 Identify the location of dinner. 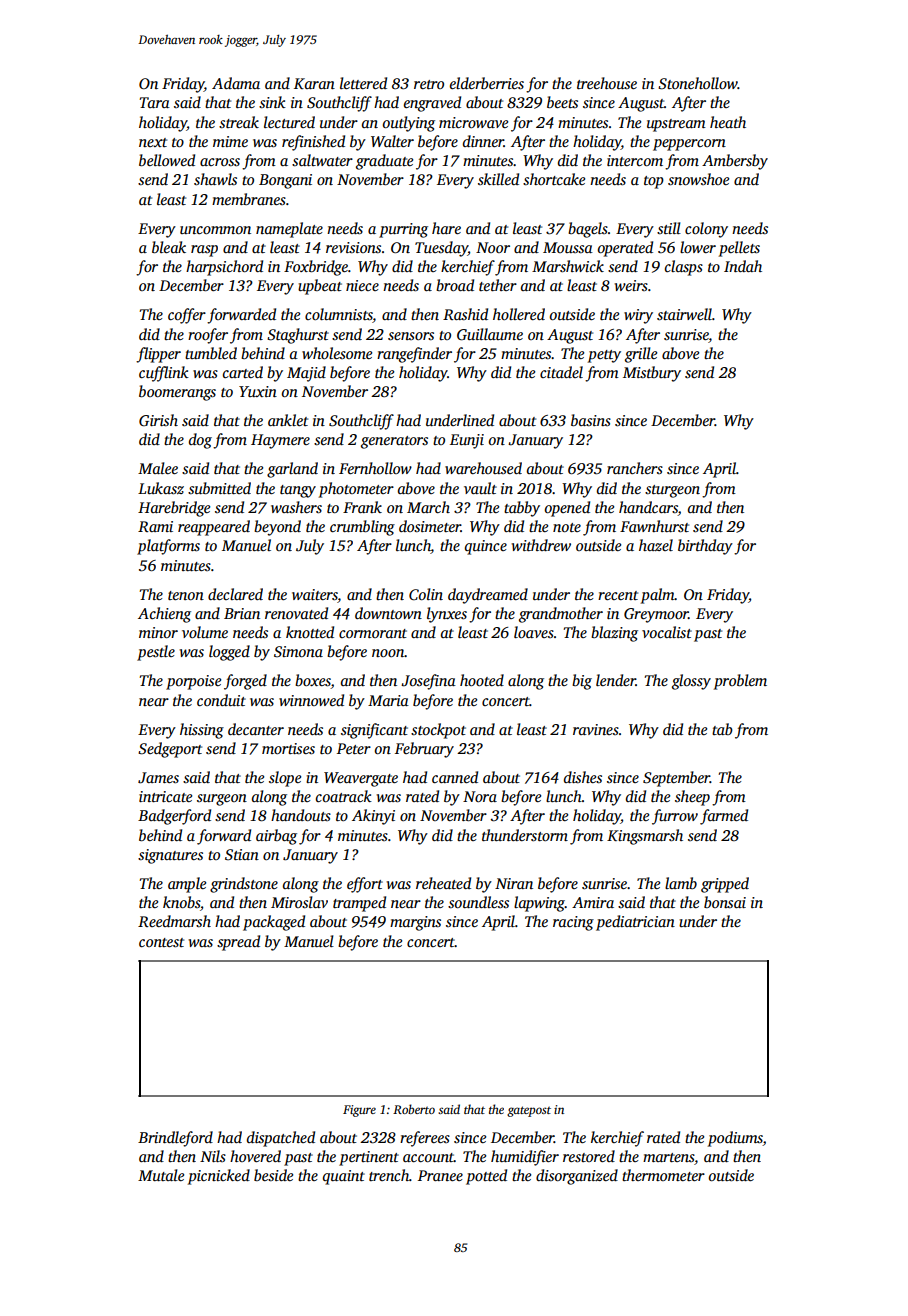
(483, 141).
